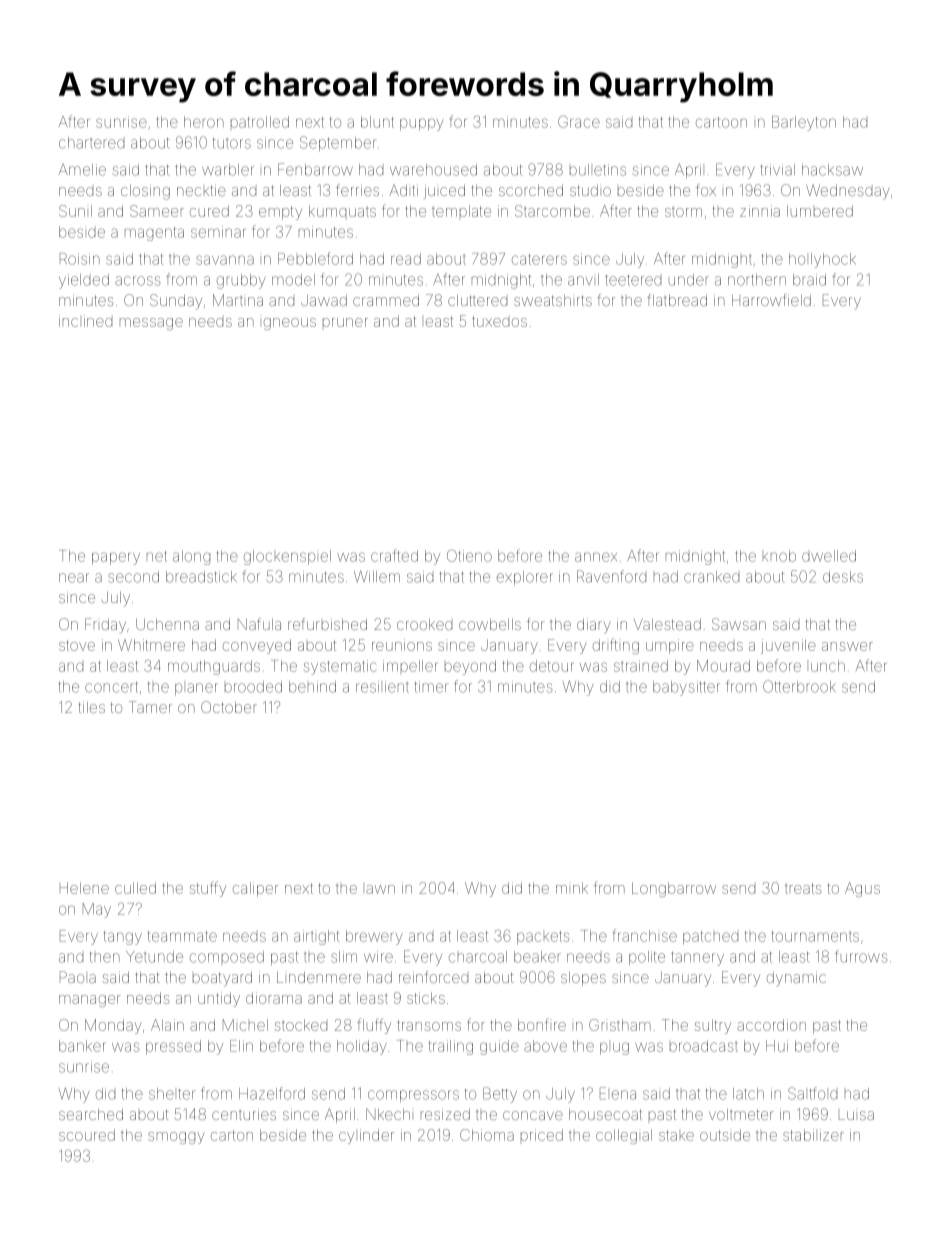 This page has height=1233, width=952. I want to click on yielded, so click(84, 281).
